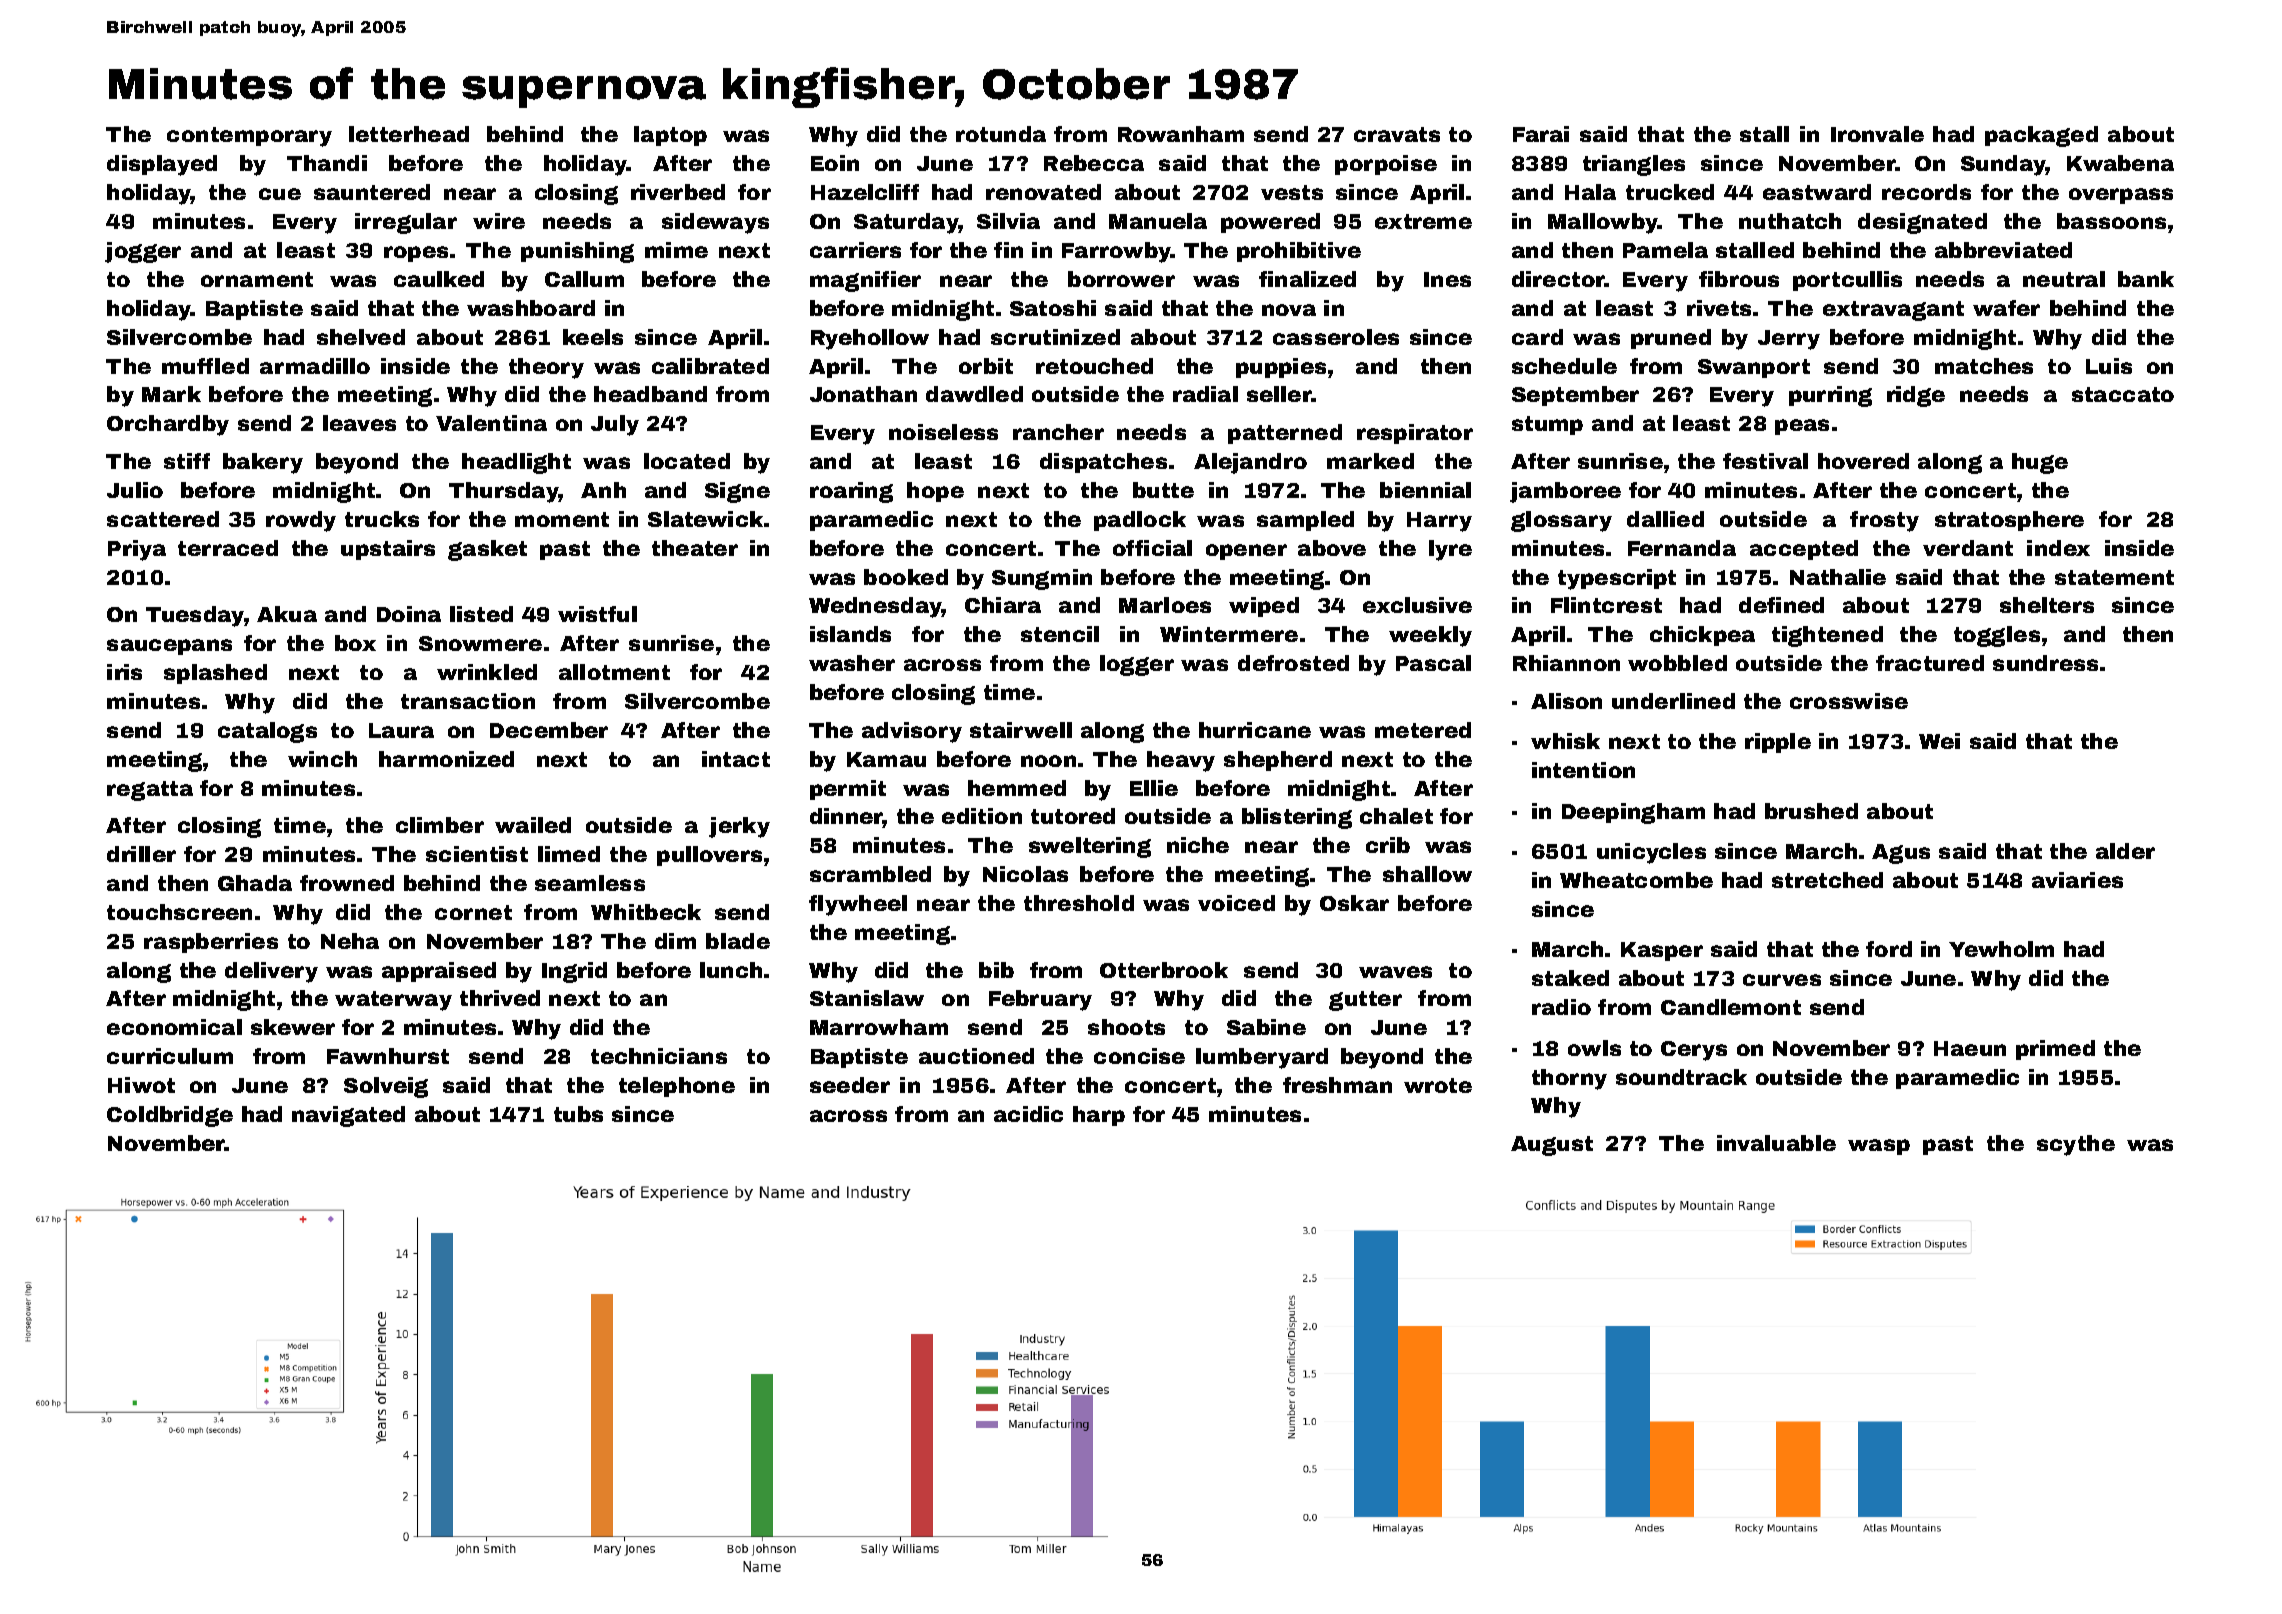 This image has width=2282, height=1614. What do you see at coordinates (322, 759) in the image?
I see `winch` at bounding box center [322, 759].
